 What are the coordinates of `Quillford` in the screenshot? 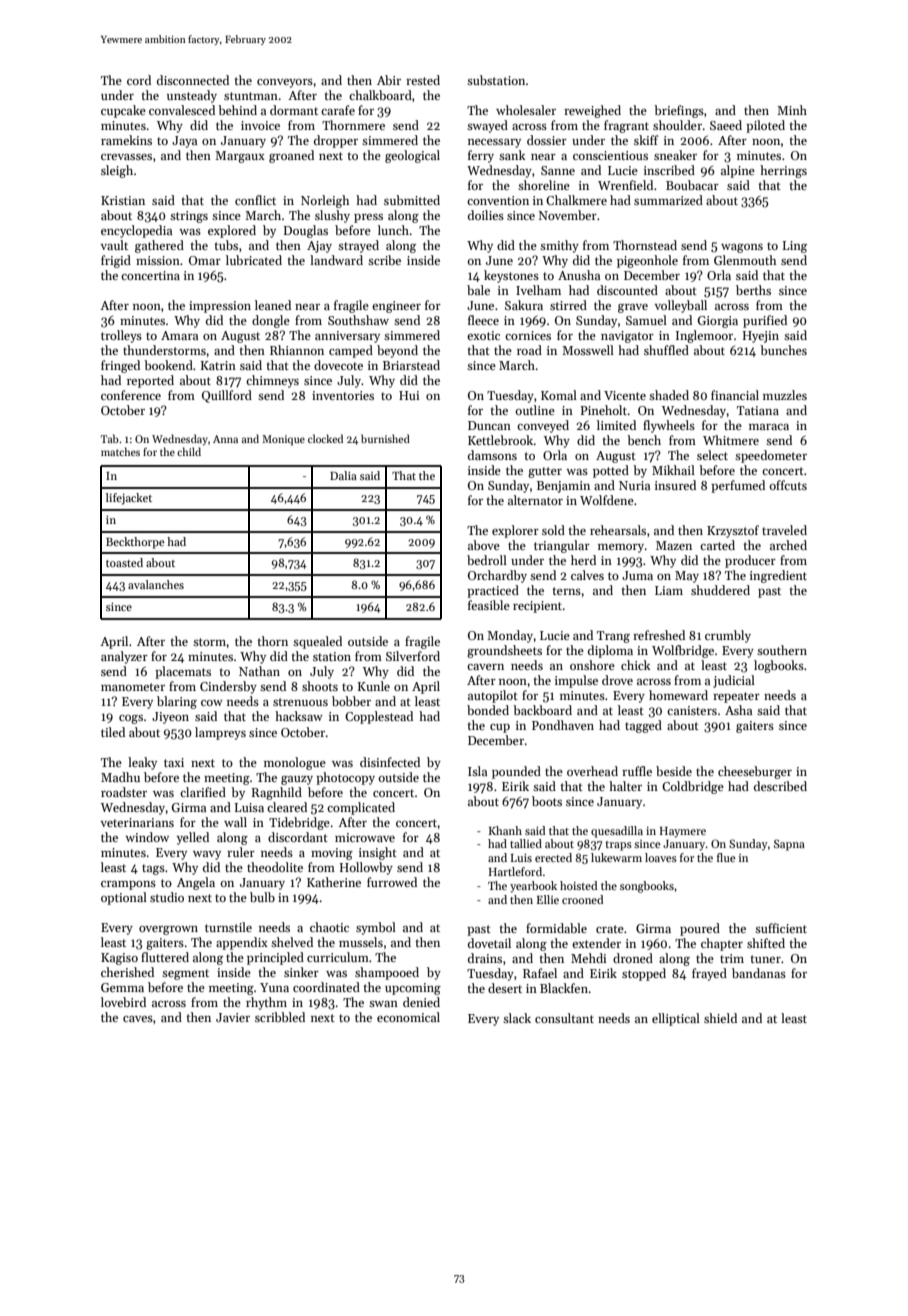 It's located at (227, 396).
